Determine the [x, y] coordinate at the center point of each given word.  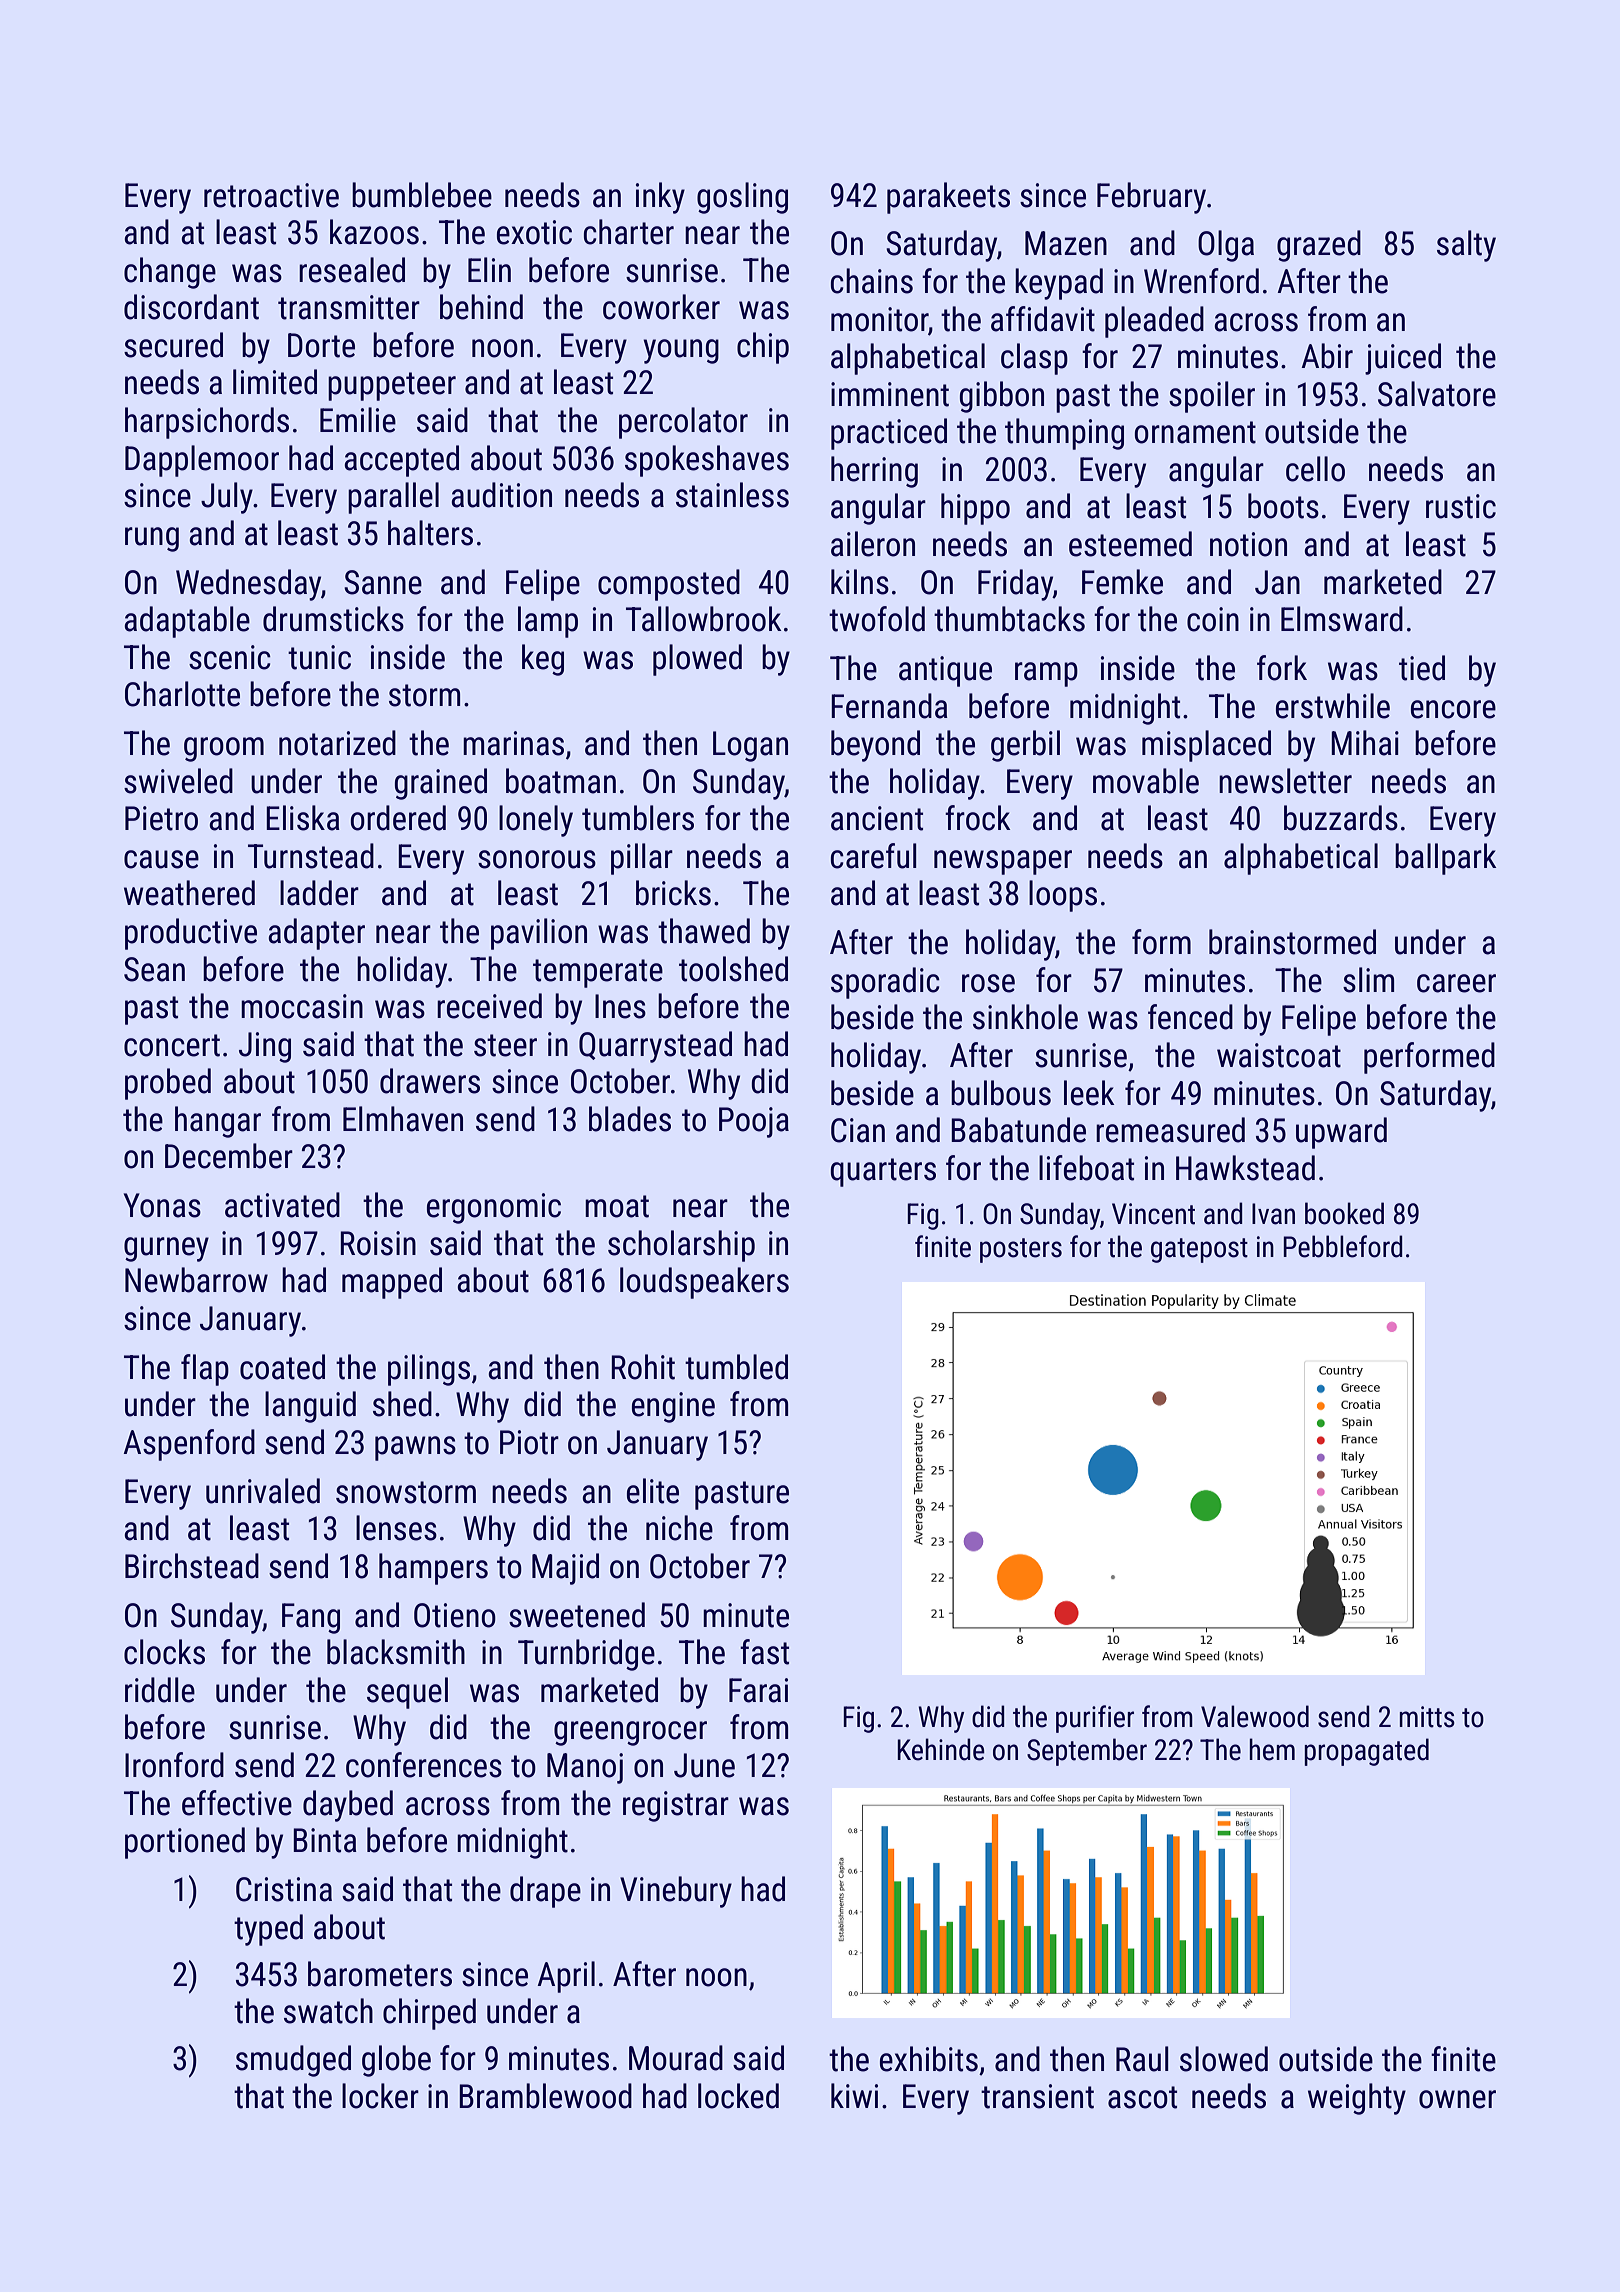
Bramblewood [545, 2096]
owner [1457, 2099]
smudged [293, 2061]
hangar [218, 1122]
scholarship [681, 1246]
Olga [1226, 246]
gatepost [1199, 1250]
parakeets [948, 198]
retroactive [271, 195]
